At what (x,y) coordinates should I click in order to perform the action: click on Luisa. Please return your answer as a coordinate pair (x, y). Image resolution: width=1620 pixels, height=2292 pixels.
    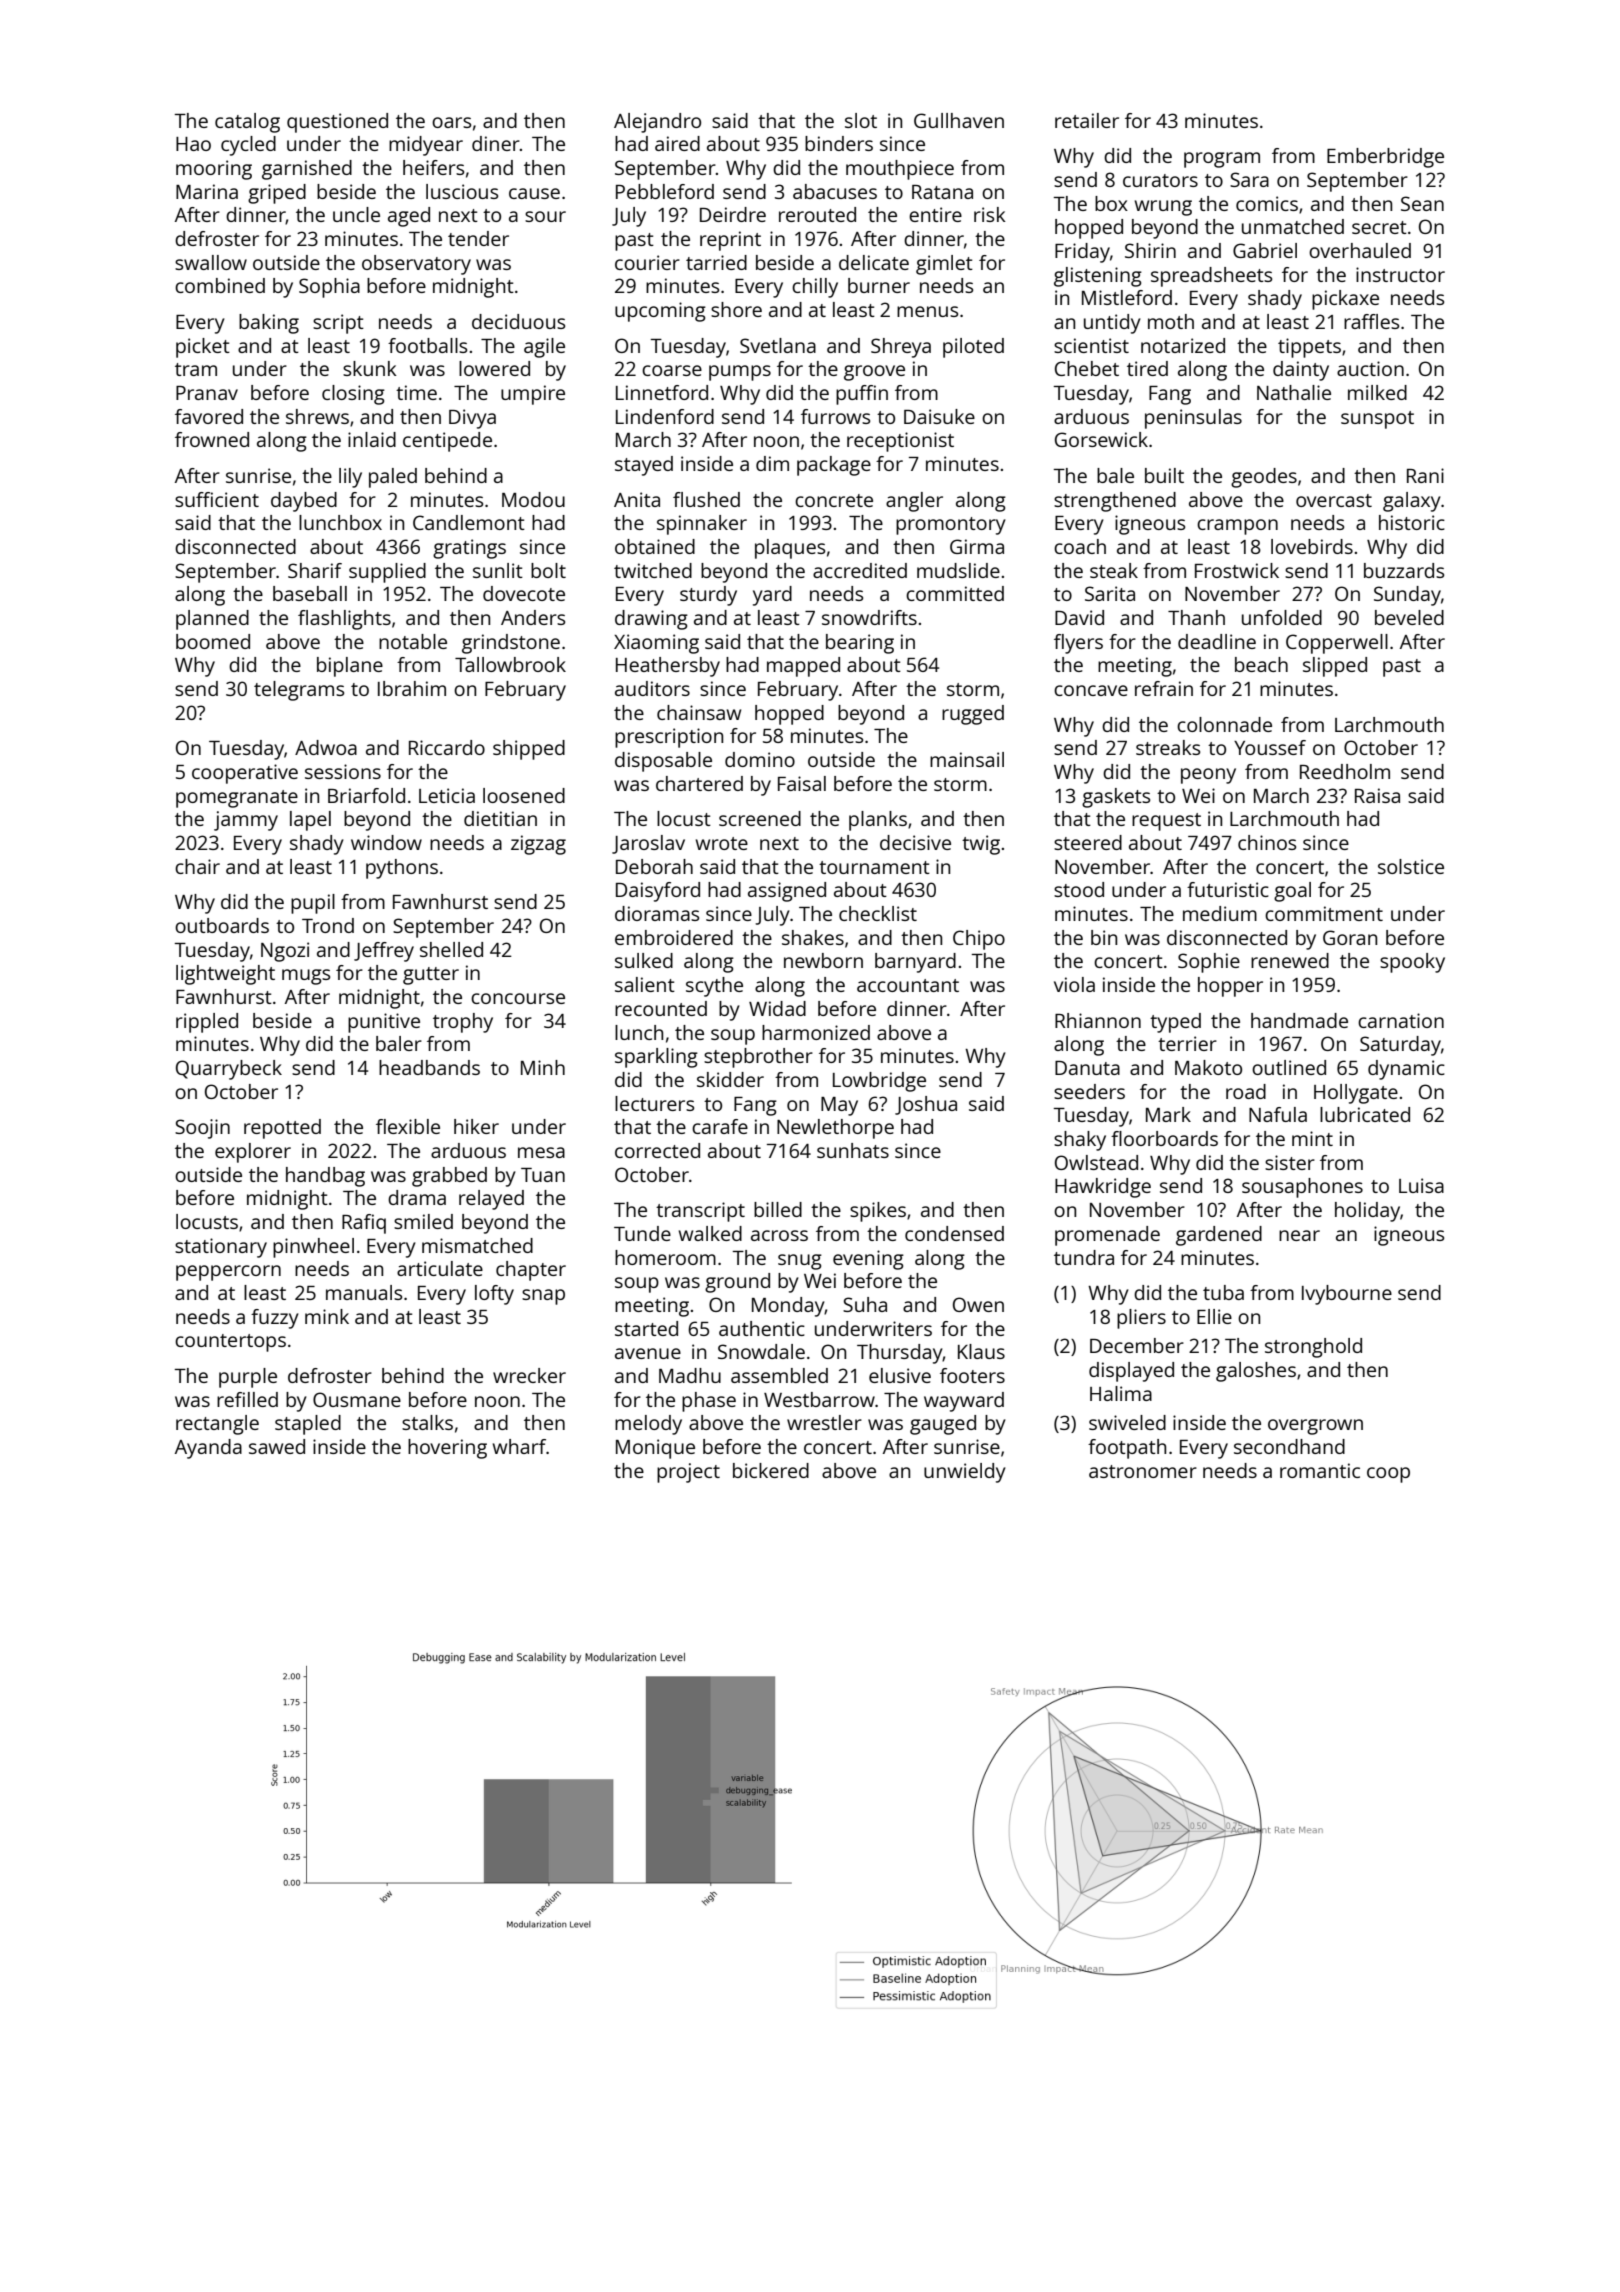
    Looking at the image, I should click on (1421, 1185).
